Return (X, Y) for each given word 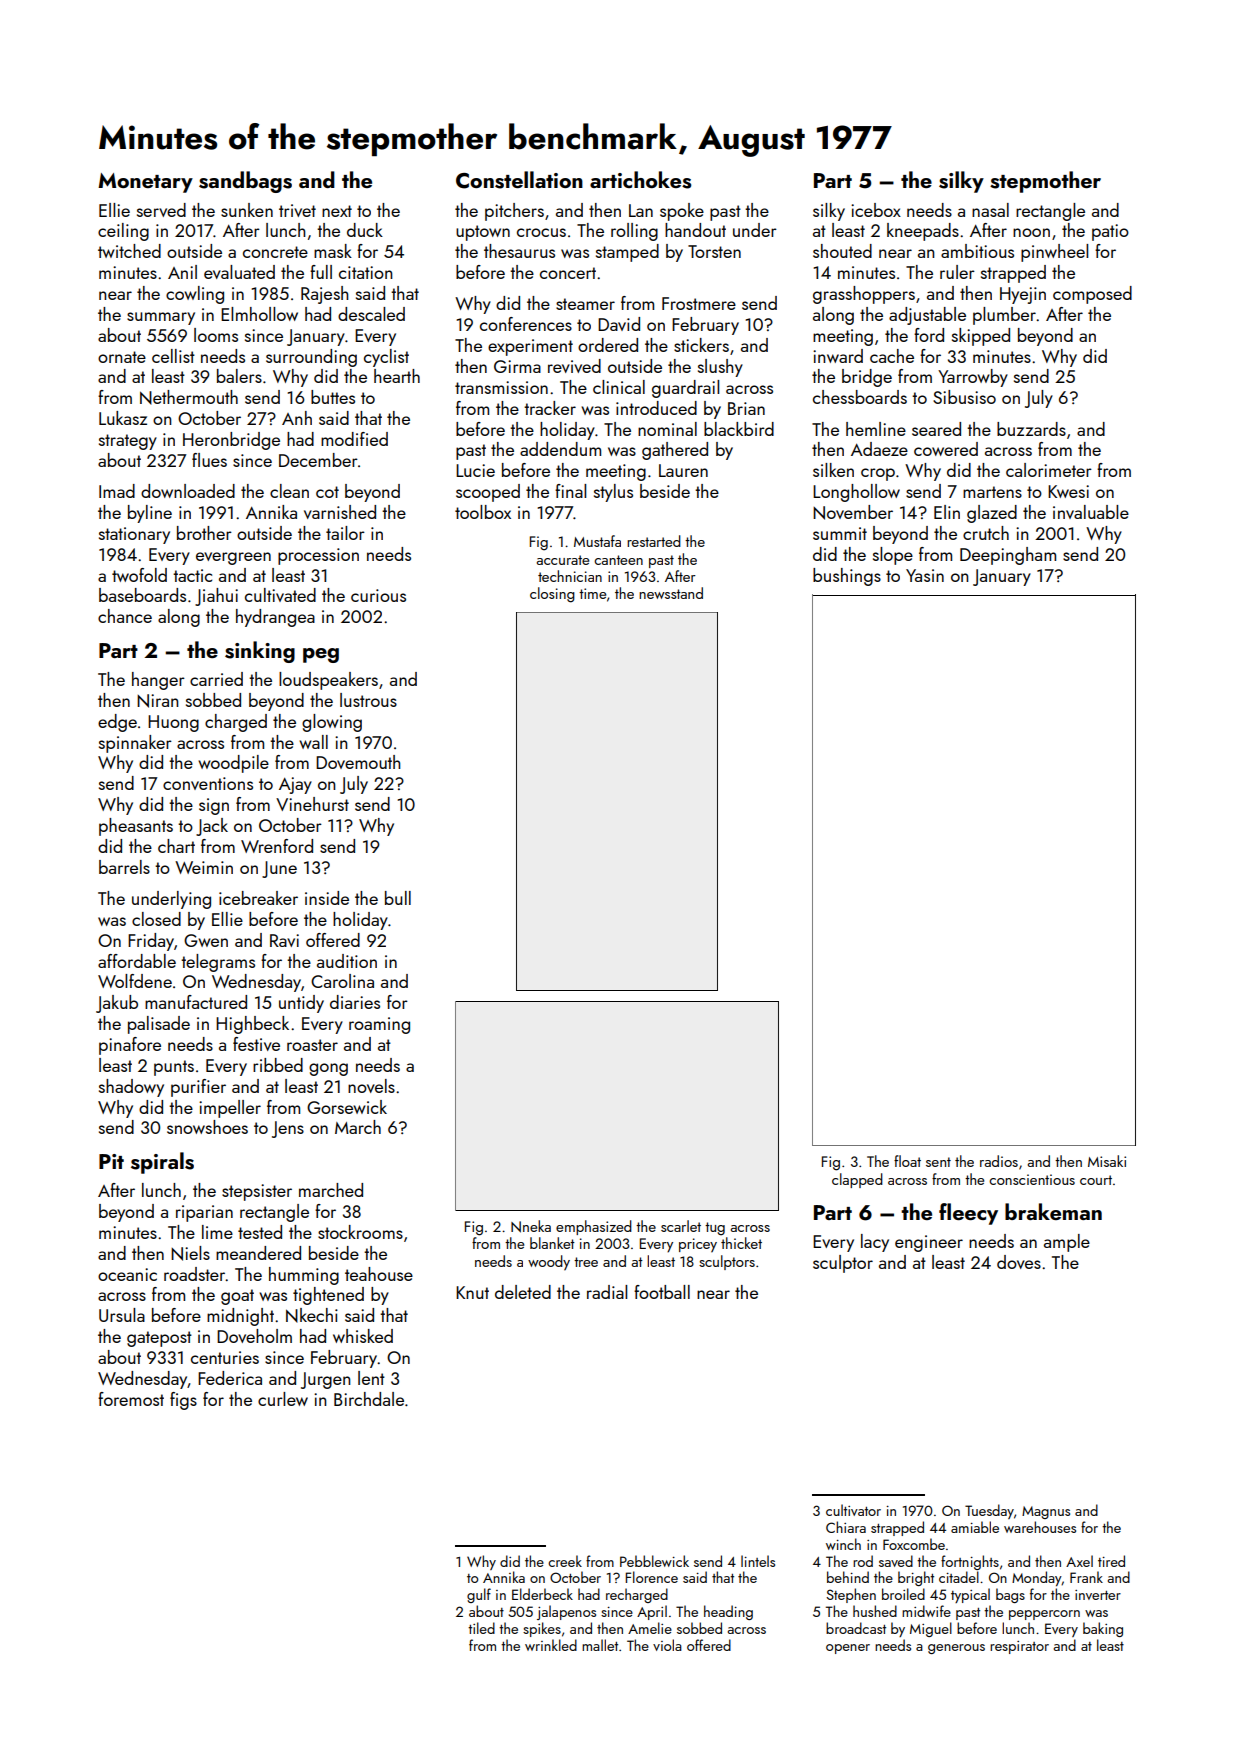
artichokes (640, 180)
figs (183, 1401)
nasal (990, 210)
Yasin (925, 575)
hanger (158, 681)
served (161, 210)
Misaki (1107, 1161)
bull (398, 898)
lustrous (368, 700)
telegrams (218, 963)
